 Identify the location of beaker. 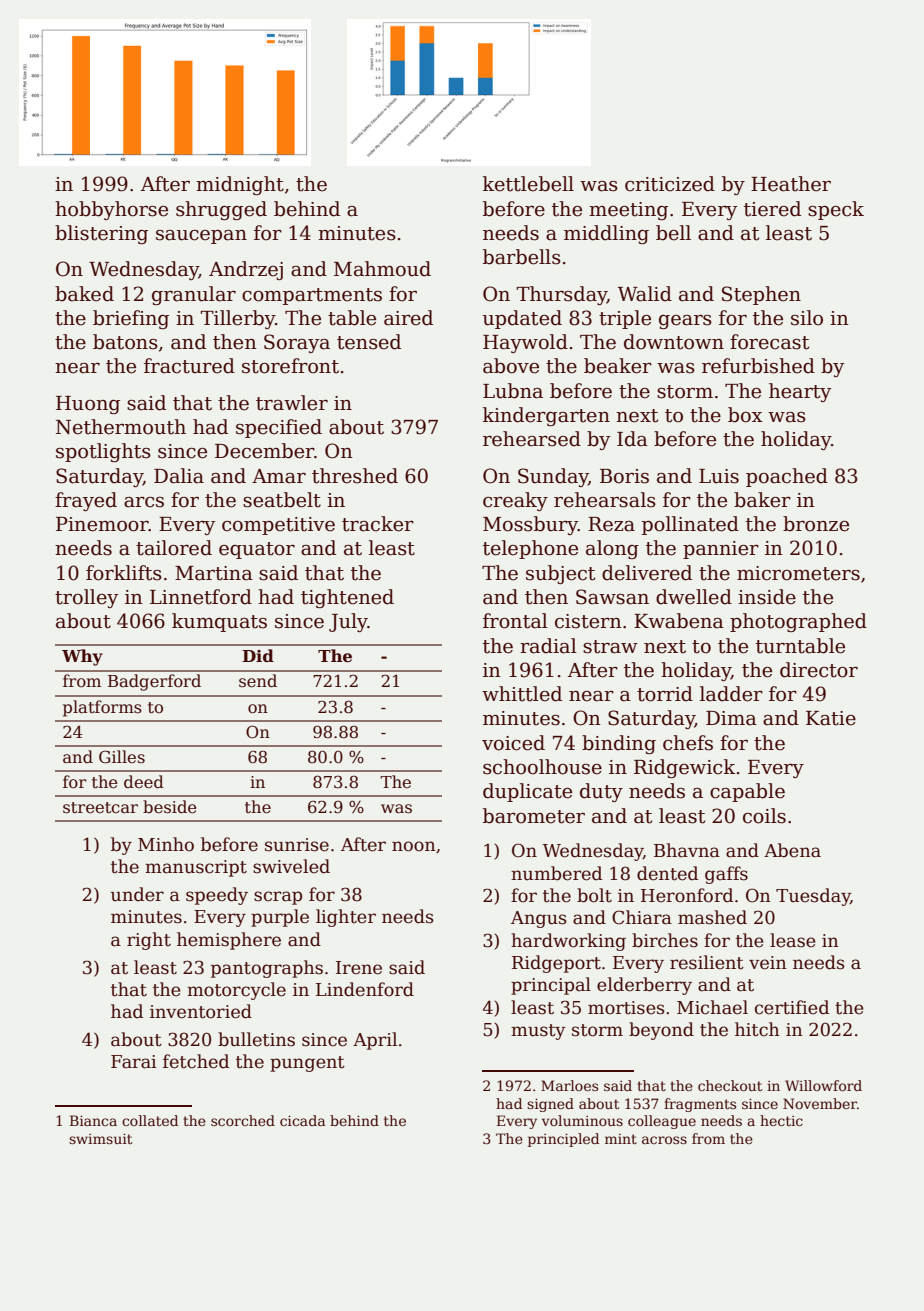
(618, 366).
